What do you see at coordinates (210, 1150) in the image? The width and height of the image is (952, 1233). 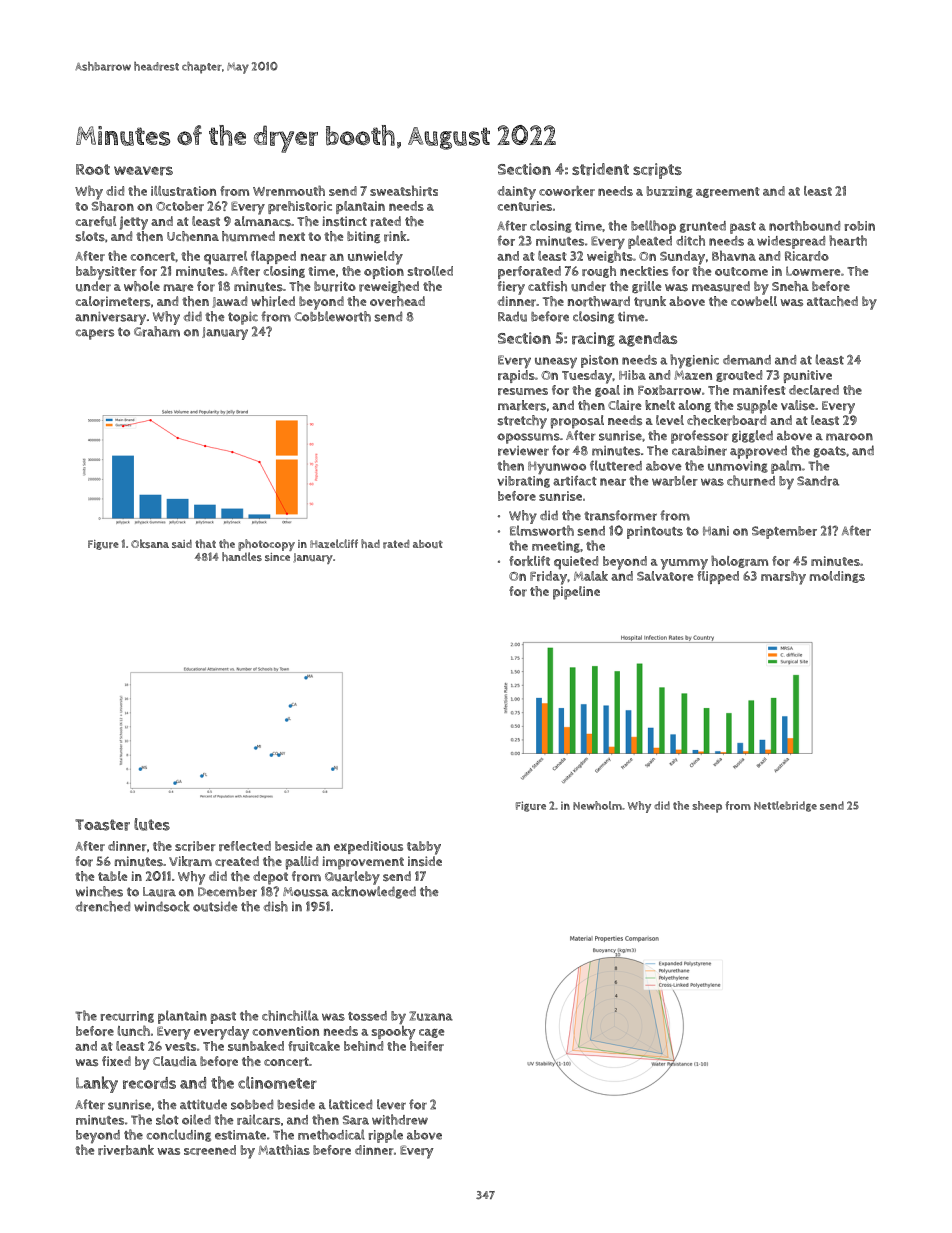 I see `screened` at bounding box center [210, 1150].
